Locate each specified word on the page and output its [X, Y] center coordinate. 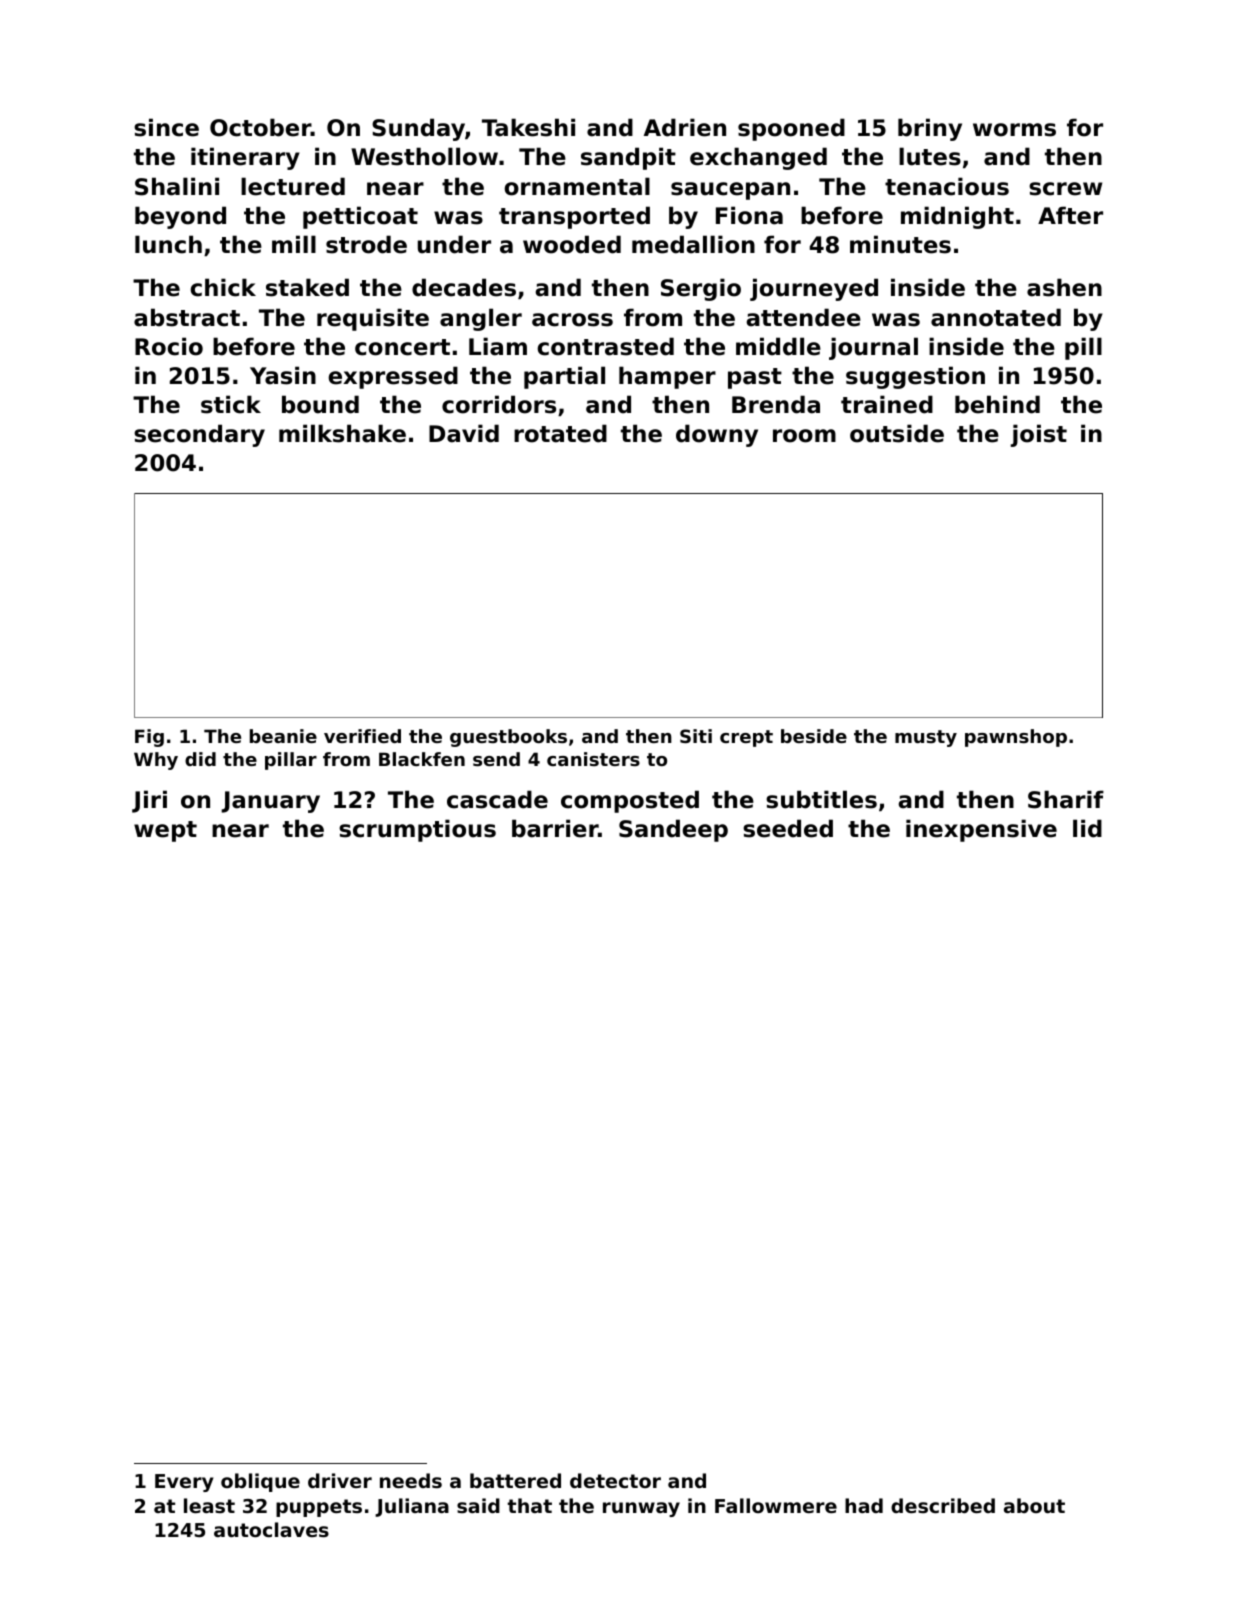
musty [926, 738]
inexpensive [981, 830]
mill [294, 244]
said [478, 1505]
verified [362, 736]
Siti [696, 736]
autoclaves [271, 1530]
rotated [560, 433]
